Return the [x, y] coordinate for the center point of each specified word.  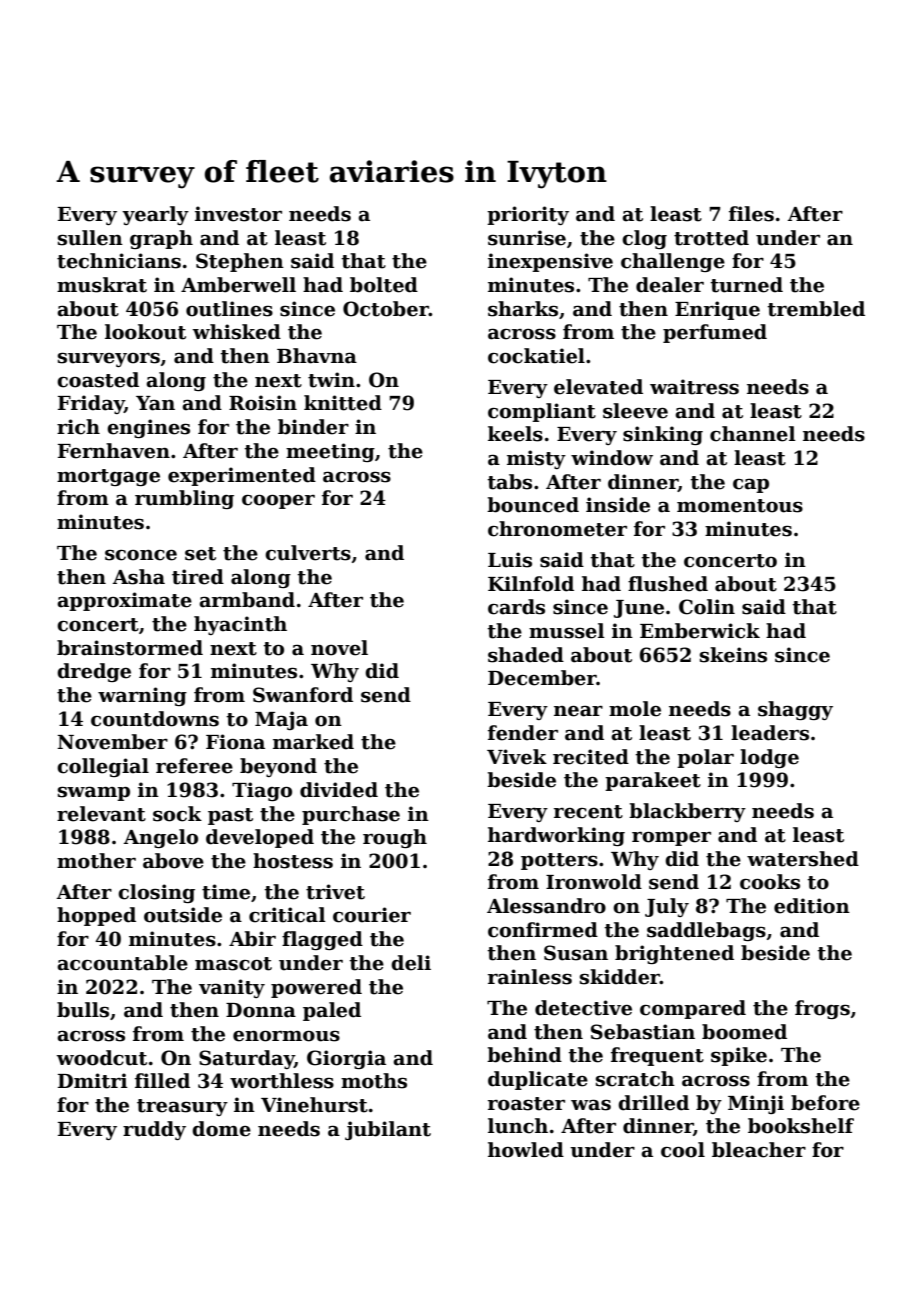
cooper [278, 502]
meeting [330, 452]
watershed [803, 859]
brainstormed [130, 648]
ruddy [154, 1130]
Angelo [160, 838]
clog [644, 239]
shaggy [795, 710]
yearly [155, 215]
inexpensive [550, 262]
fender [523, 733]
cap [751, 485]
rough [395, 838]
